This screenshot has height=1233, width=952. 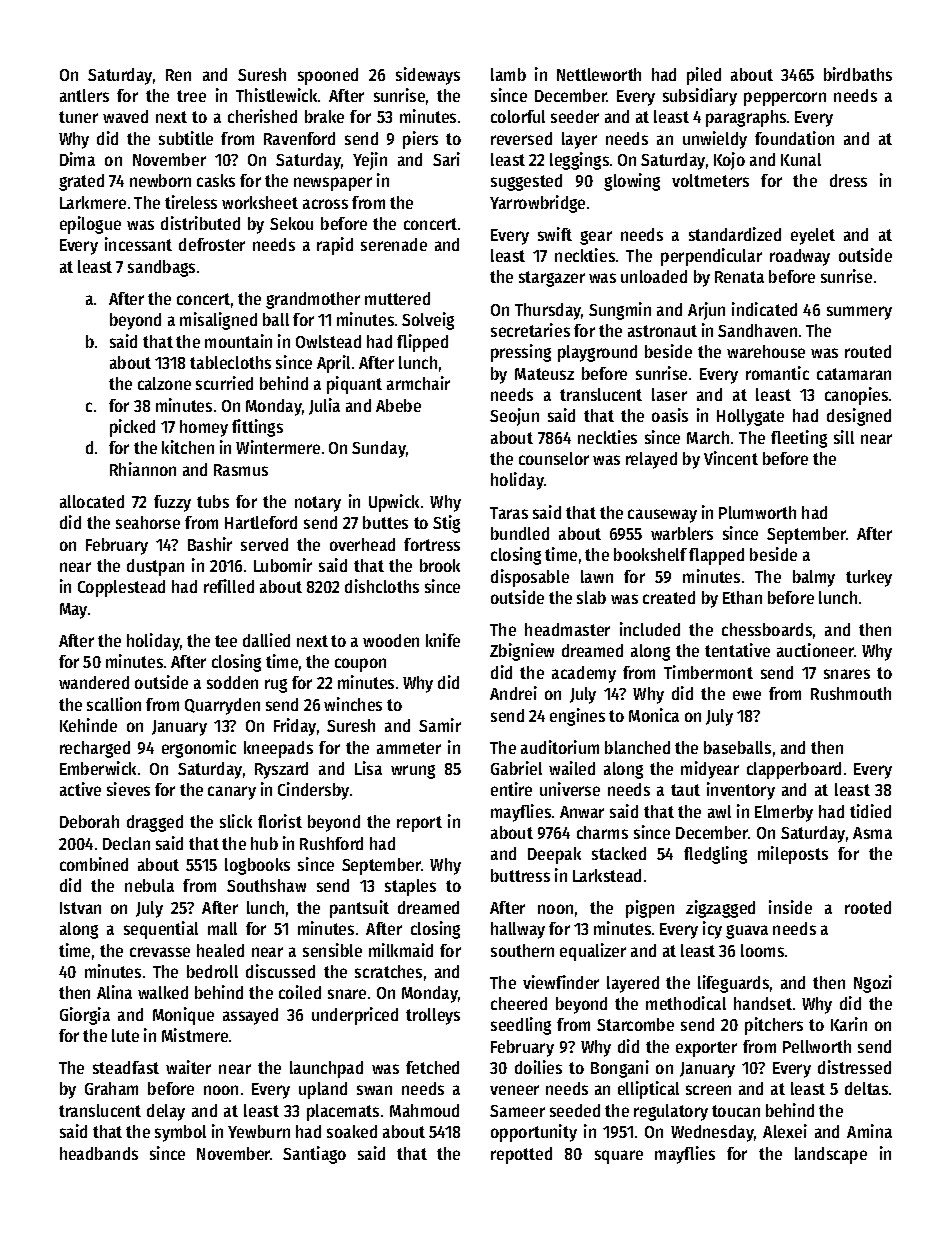 What do you see at coordinates (869, 578) in the screenshot?
I see `turkey` at bounding box center [869, 578].
